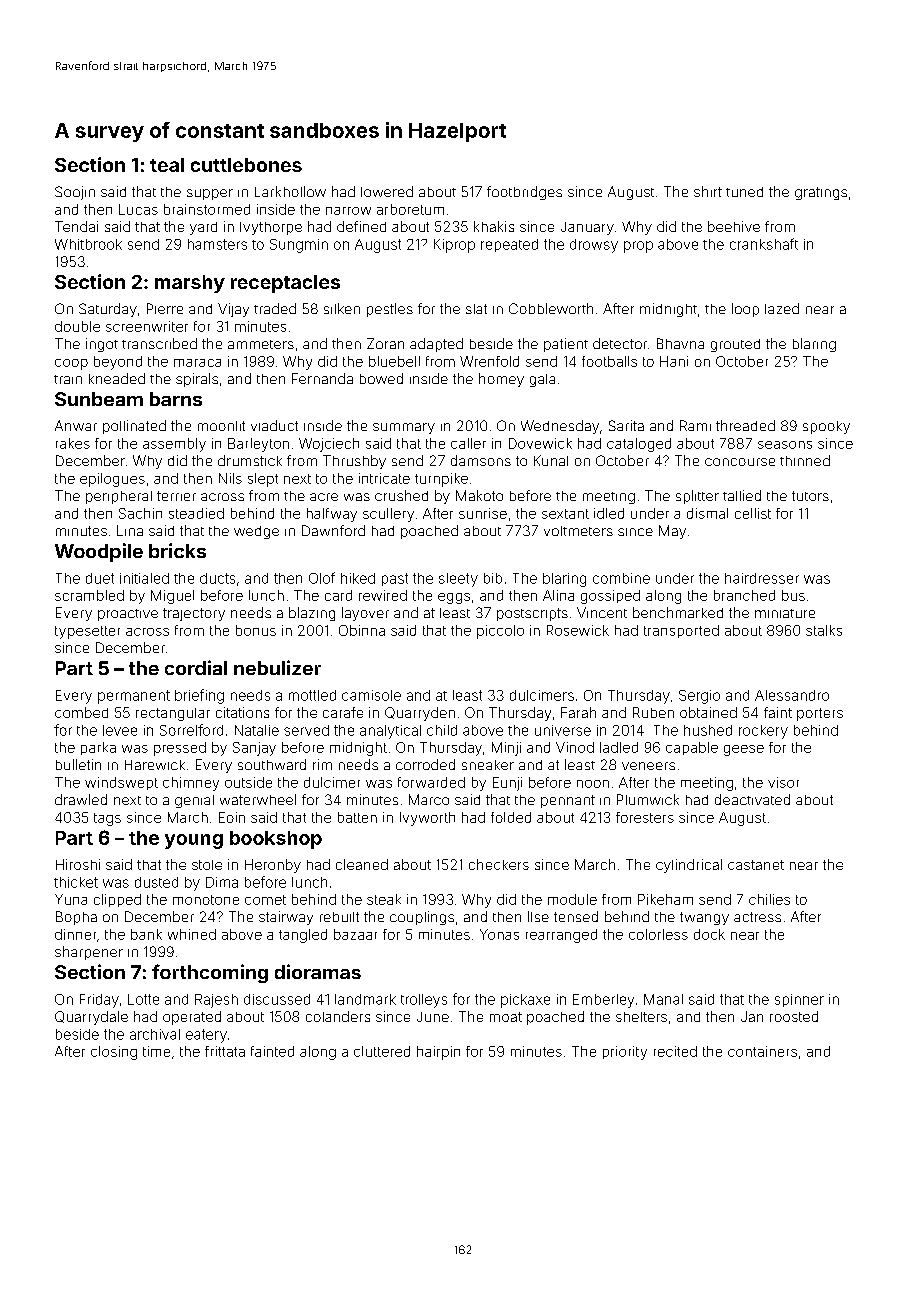  I want to click on couplings, so click(422, 918).
